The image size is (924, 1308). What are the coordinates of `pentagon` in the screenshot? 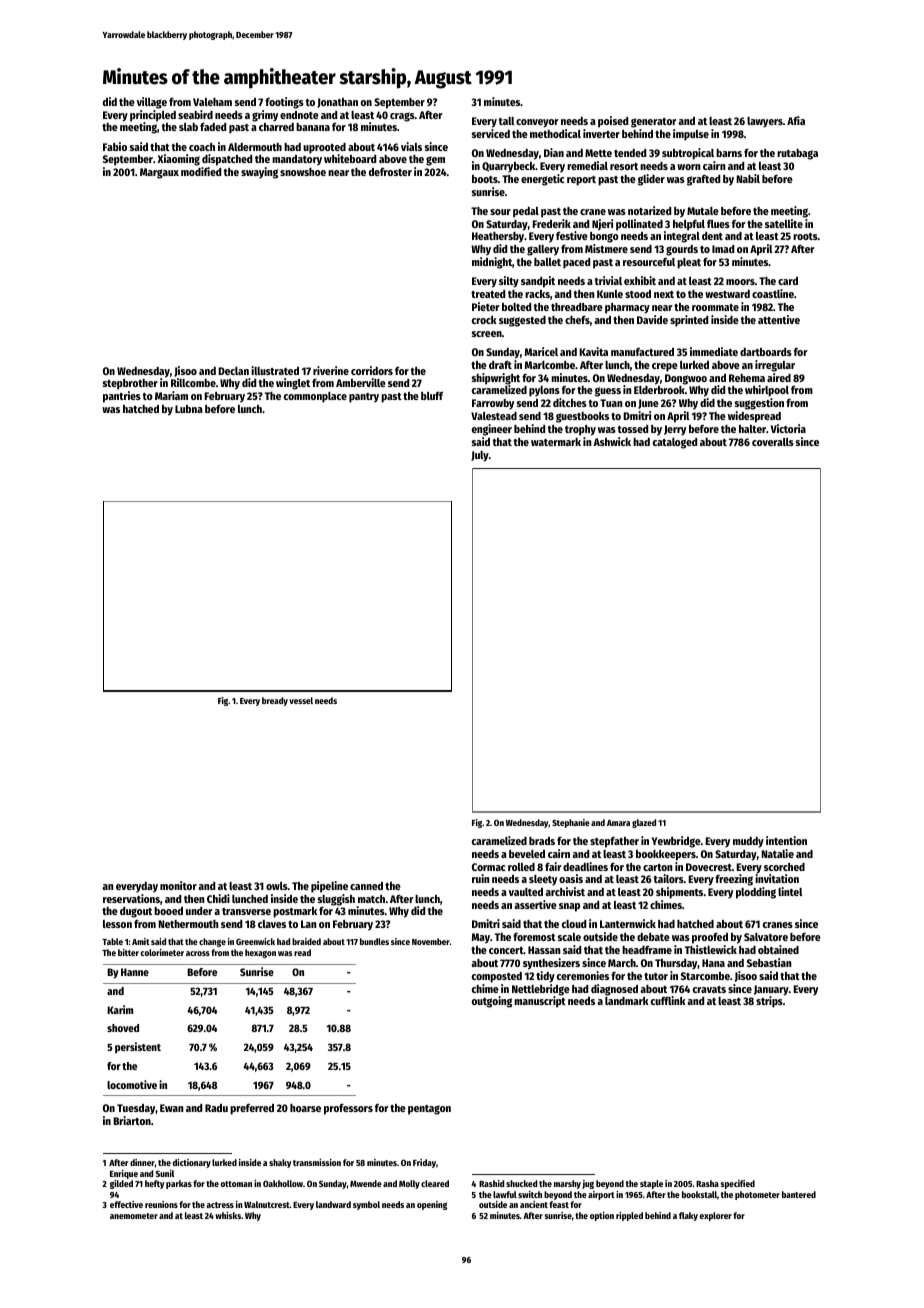 It's located at (429, 1110).
